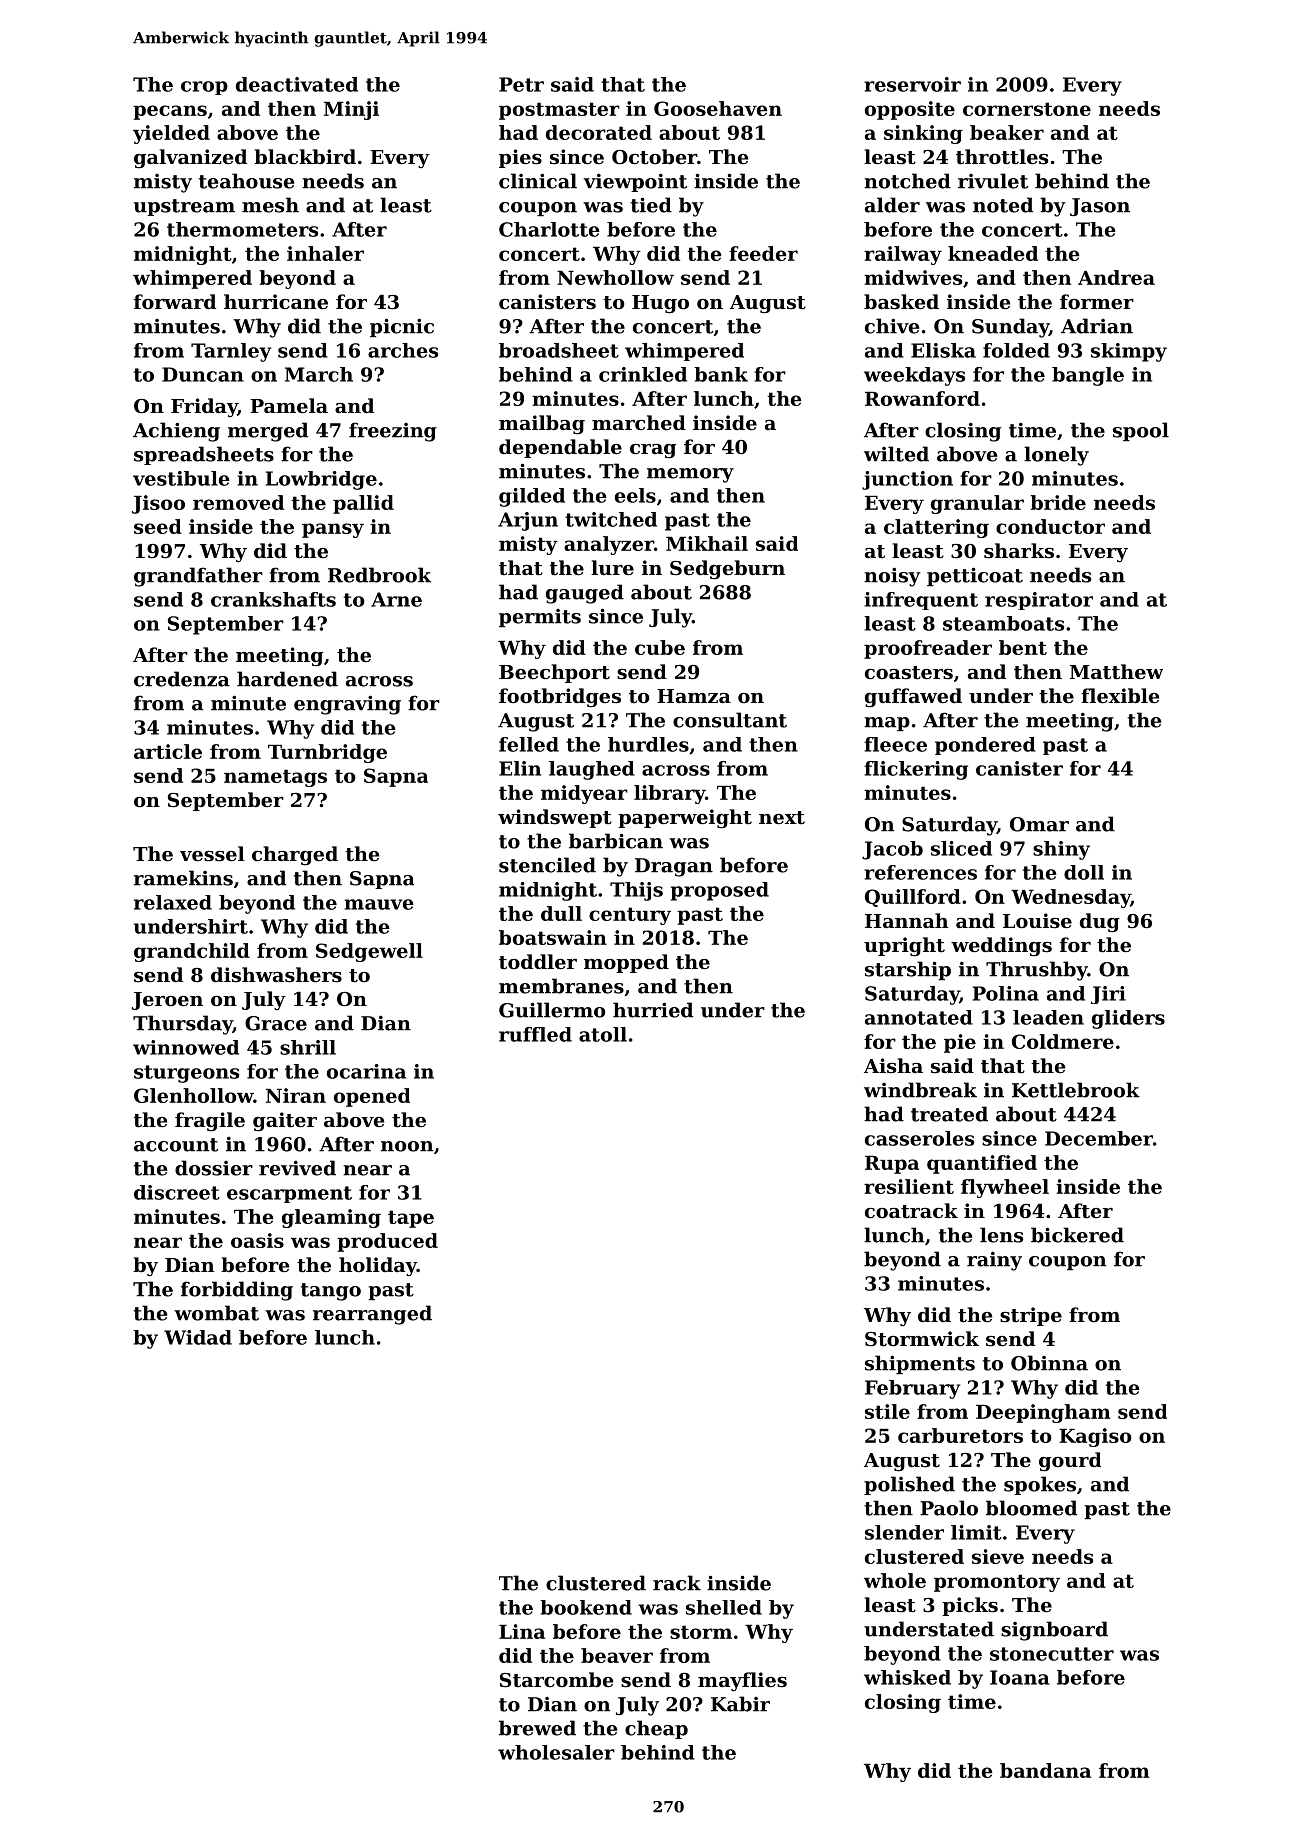 This document has height=1846, width=1305. What do you see at coordinates (763, 253) in the document?
I see `feeder` at bounding box center [763, 253].
